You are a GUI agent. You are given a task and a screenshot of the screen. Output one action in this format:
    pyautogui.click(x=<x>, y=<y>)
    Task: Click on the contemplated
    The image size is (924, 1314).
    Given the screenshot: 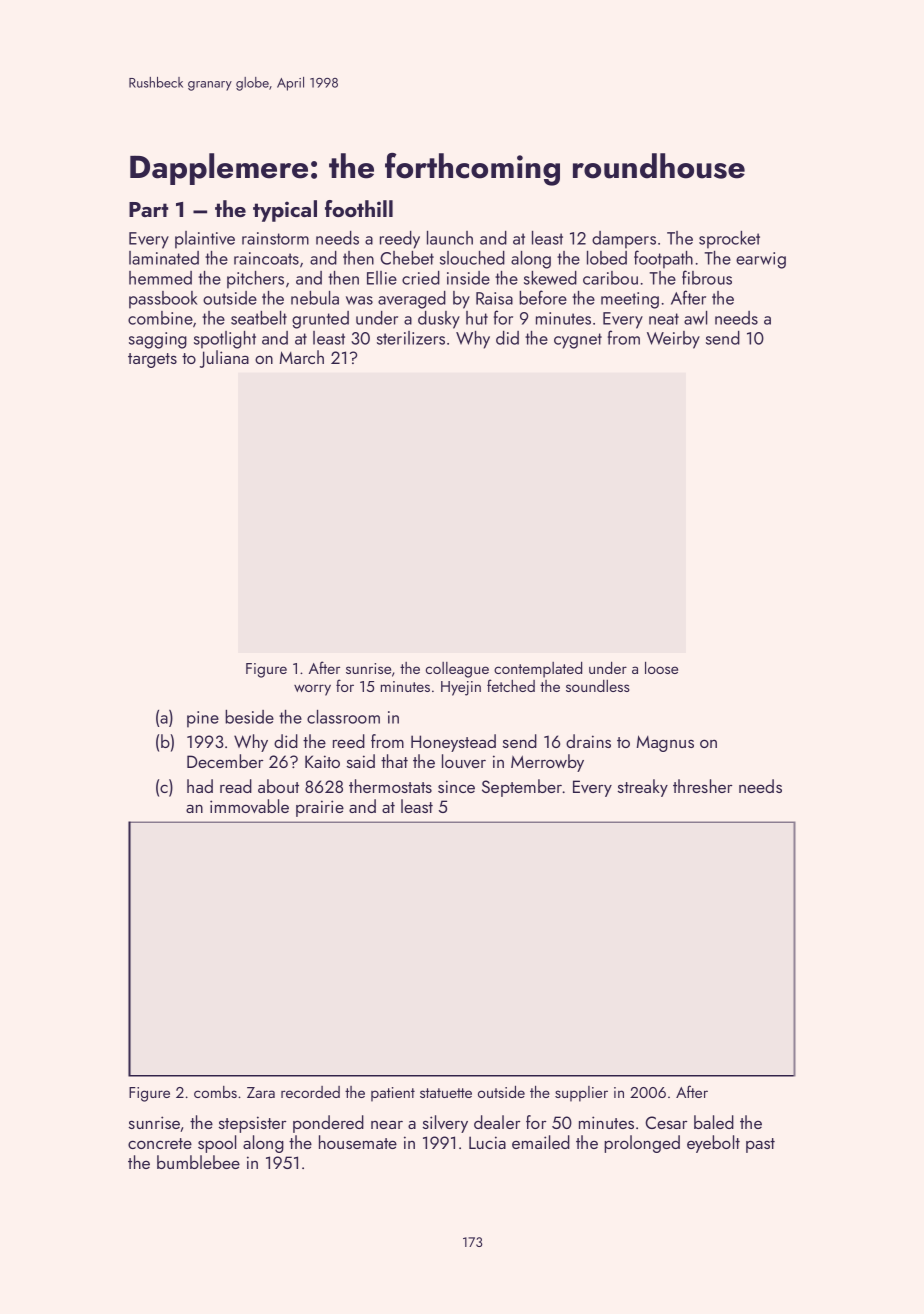 What is the action you would take?
    pyautogui.click(x=538, y=670)
